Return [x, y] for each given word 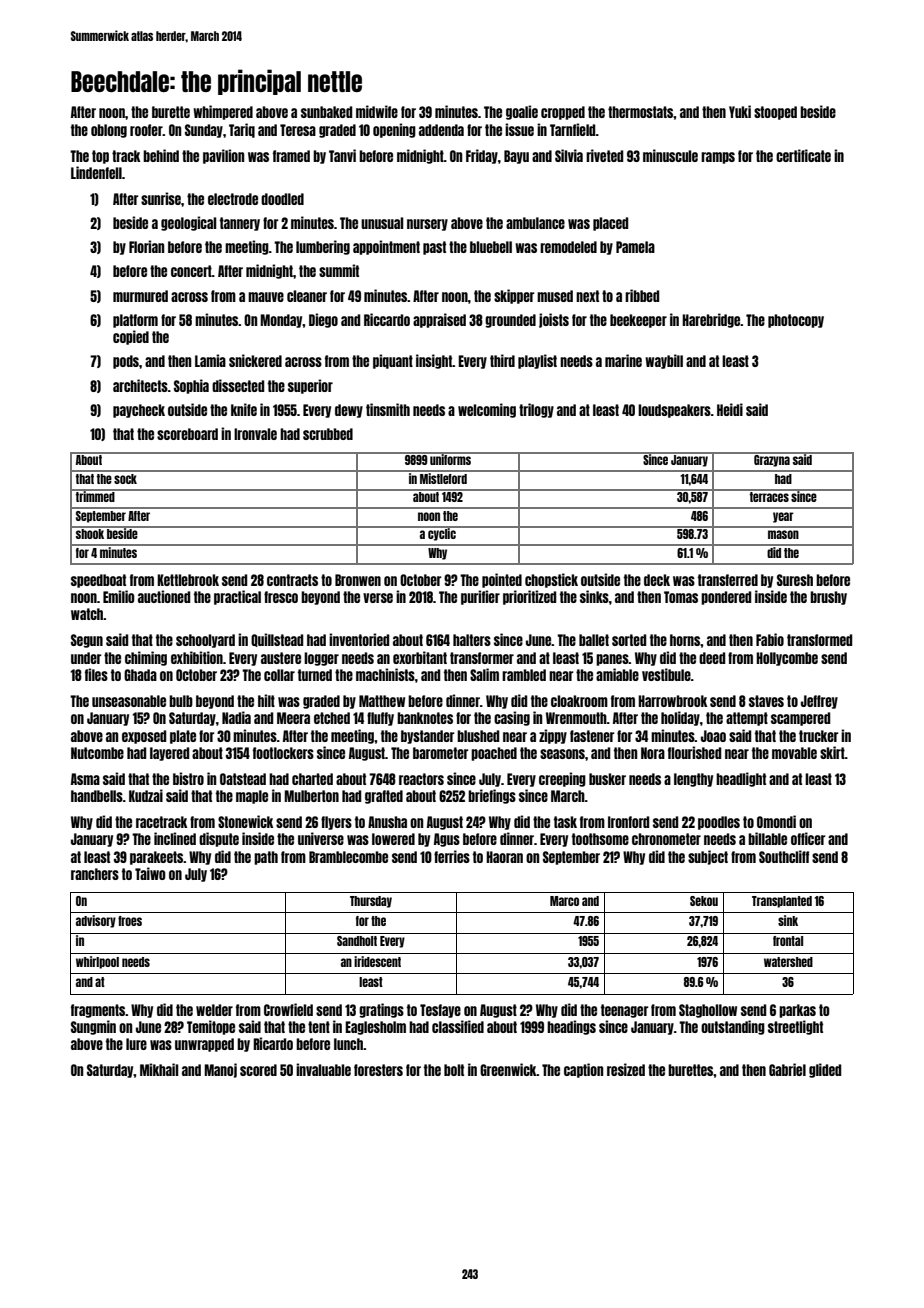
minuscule [670, 155]
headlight [741, 779]
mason [783, 534]
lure [136, 1044]
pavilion [223, 156]
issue [519, 129]
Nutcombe [97, 753]
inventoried [359, 639]
